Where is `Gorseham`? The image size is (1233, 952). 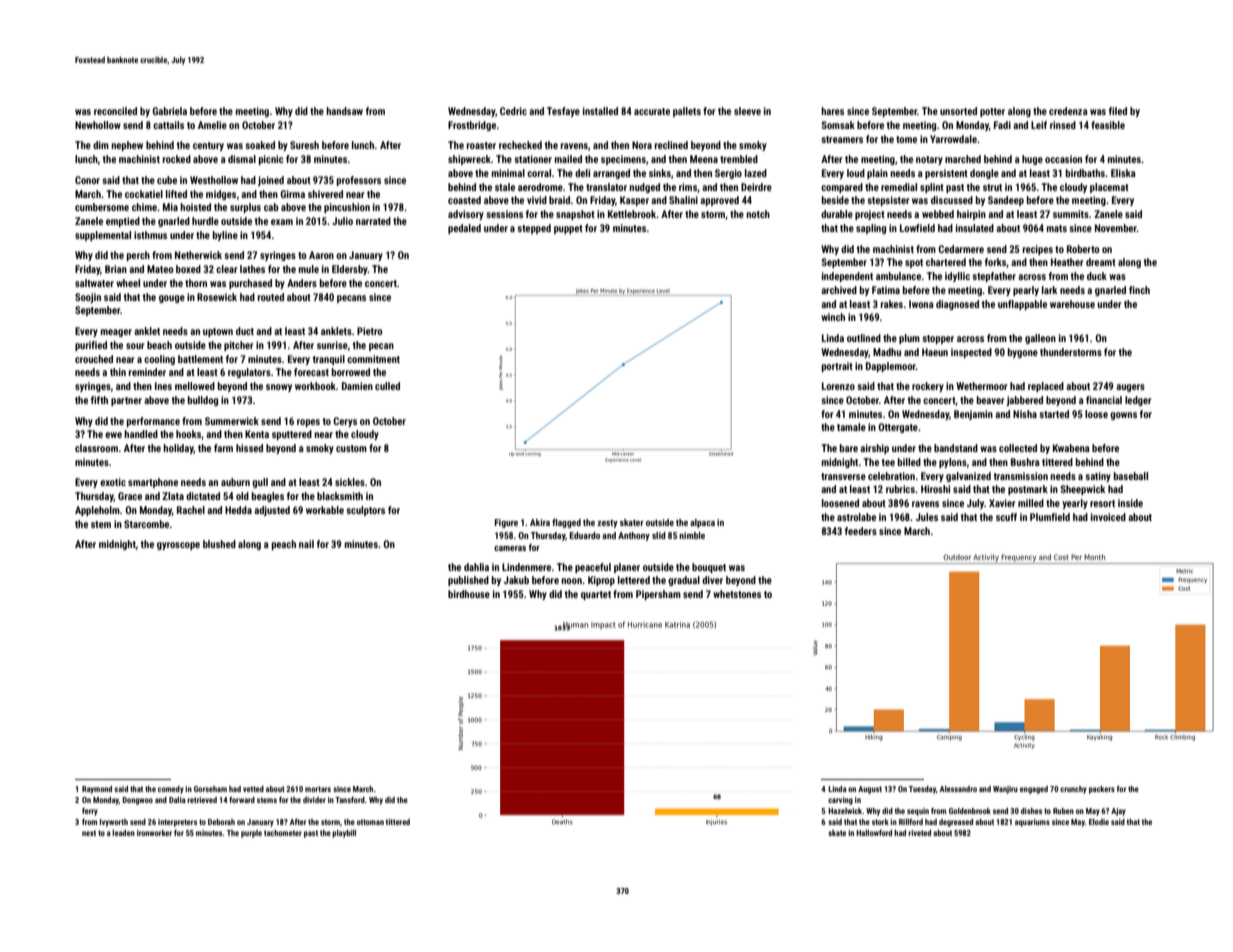
Gorseham is located at coordinates (210, 789).
